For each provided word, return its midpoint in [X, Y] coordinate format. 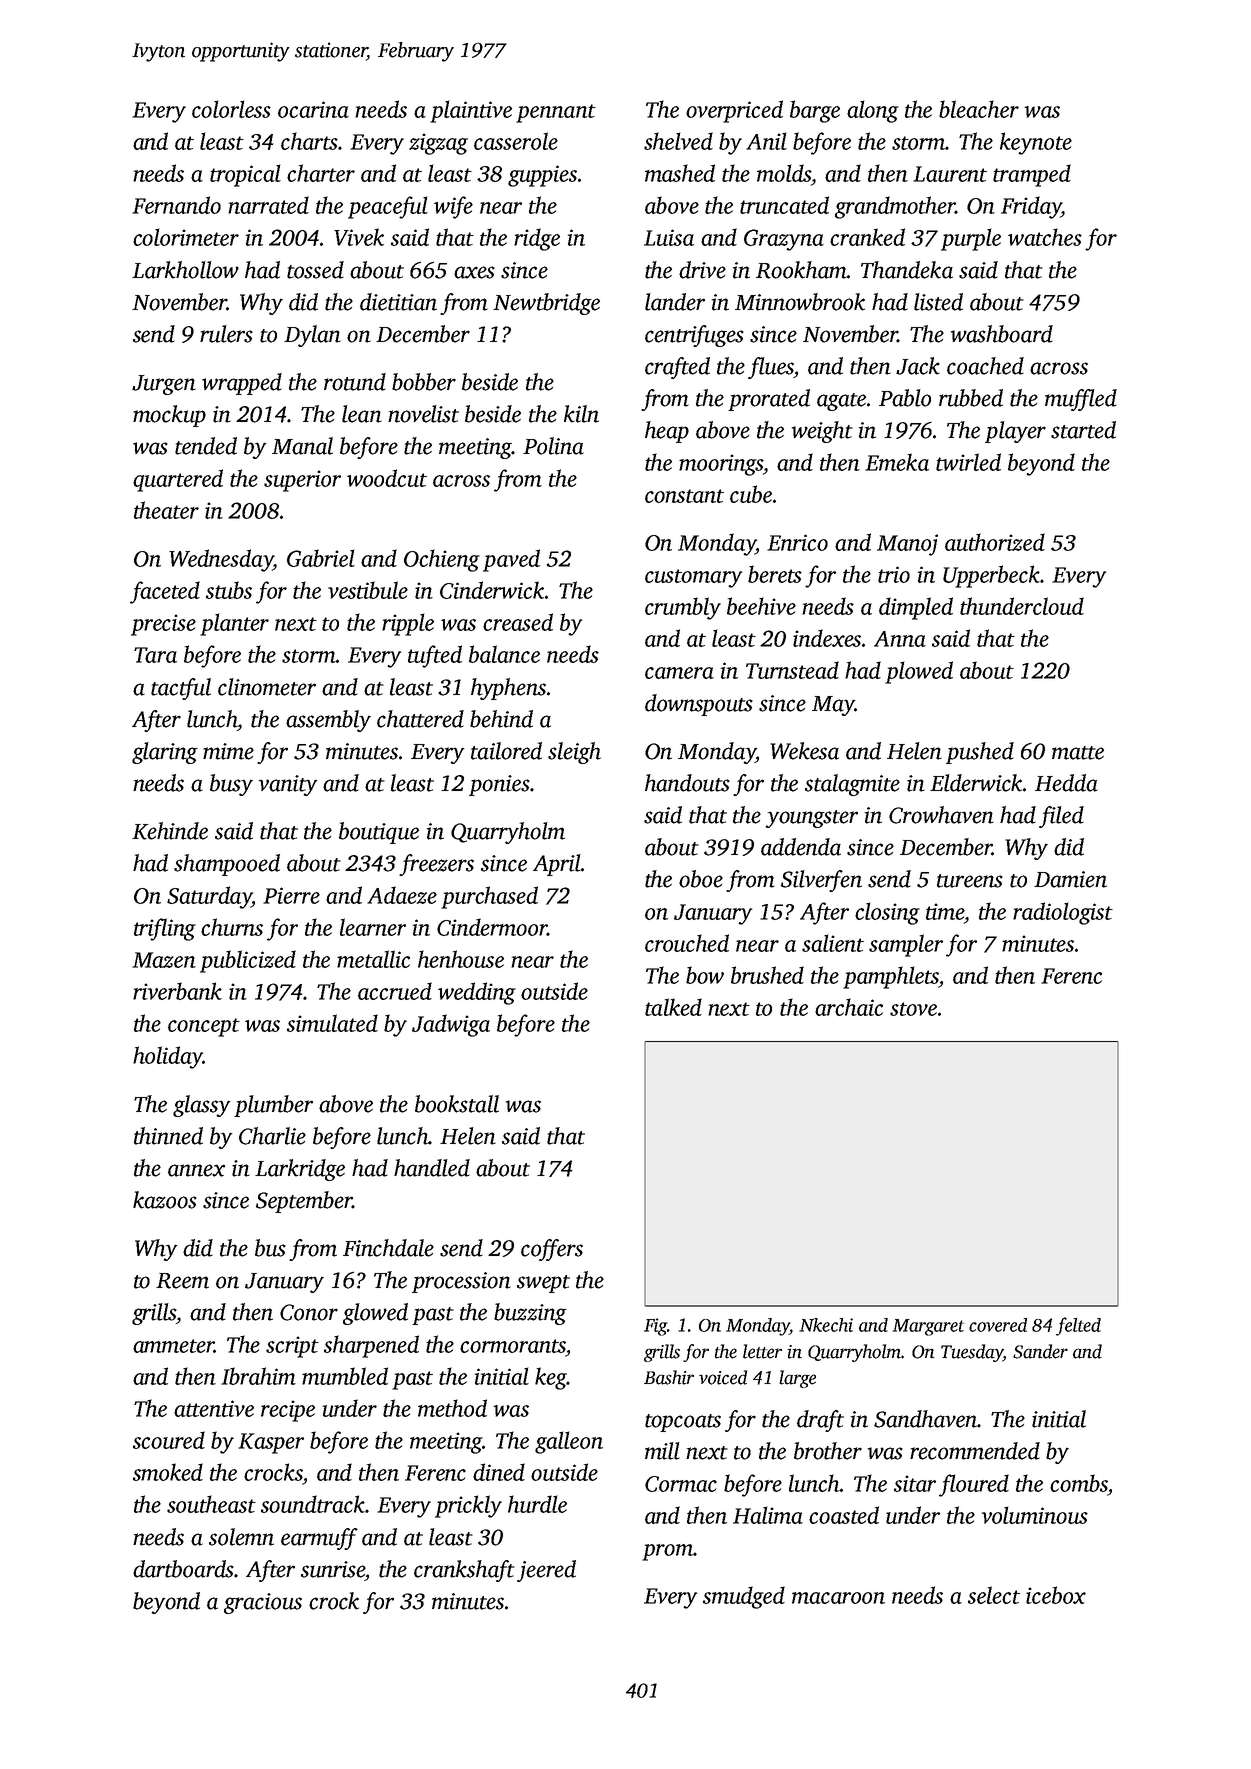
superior [302, 481]
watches [1045, 237]
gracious [263, 1603]
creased [518, 622]
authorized [995, 542]
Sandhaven [925, 1419]
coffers [552, 1250]
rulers [226, 334]
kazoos [165, 1200]
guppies [542, 176]
